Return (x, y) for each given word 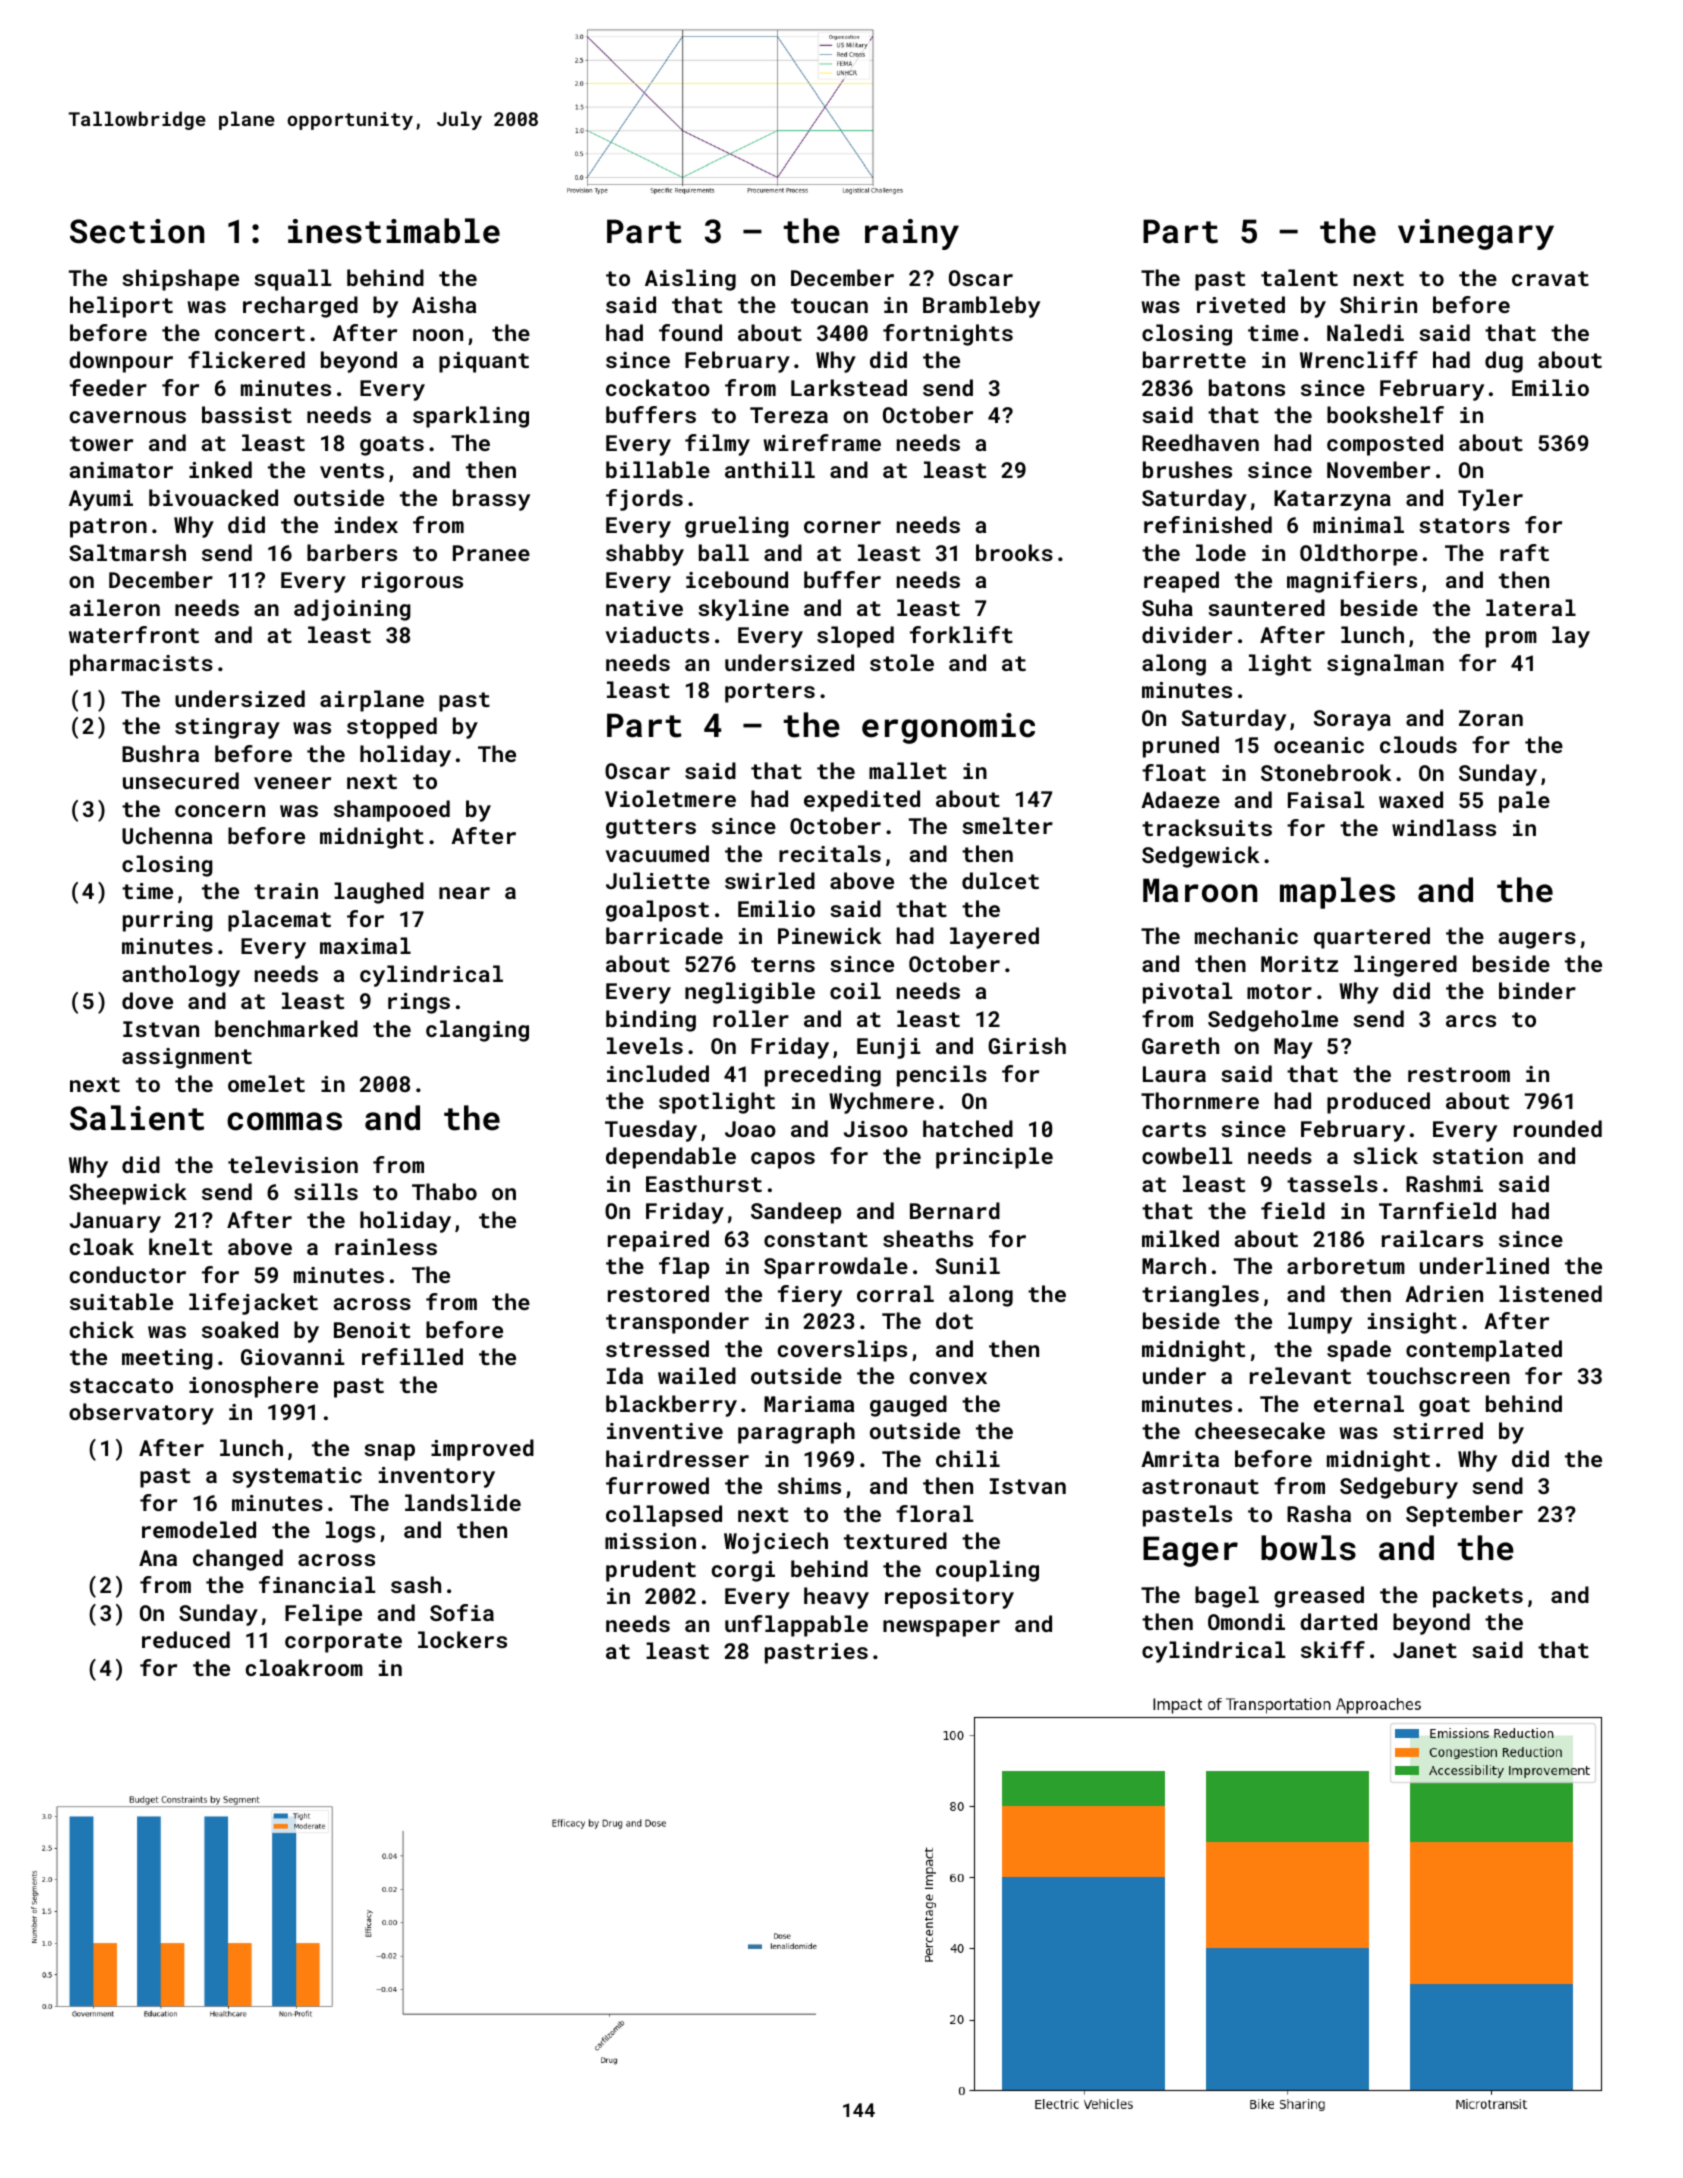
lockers (462, 1639)
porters (770, 693)
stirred (1438, 1430)
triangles (1200, 1296)
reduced (186, 1639)
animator (121, 470)
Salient (137, 1118)
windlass (1444, 827)
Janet (1425, 1650)
